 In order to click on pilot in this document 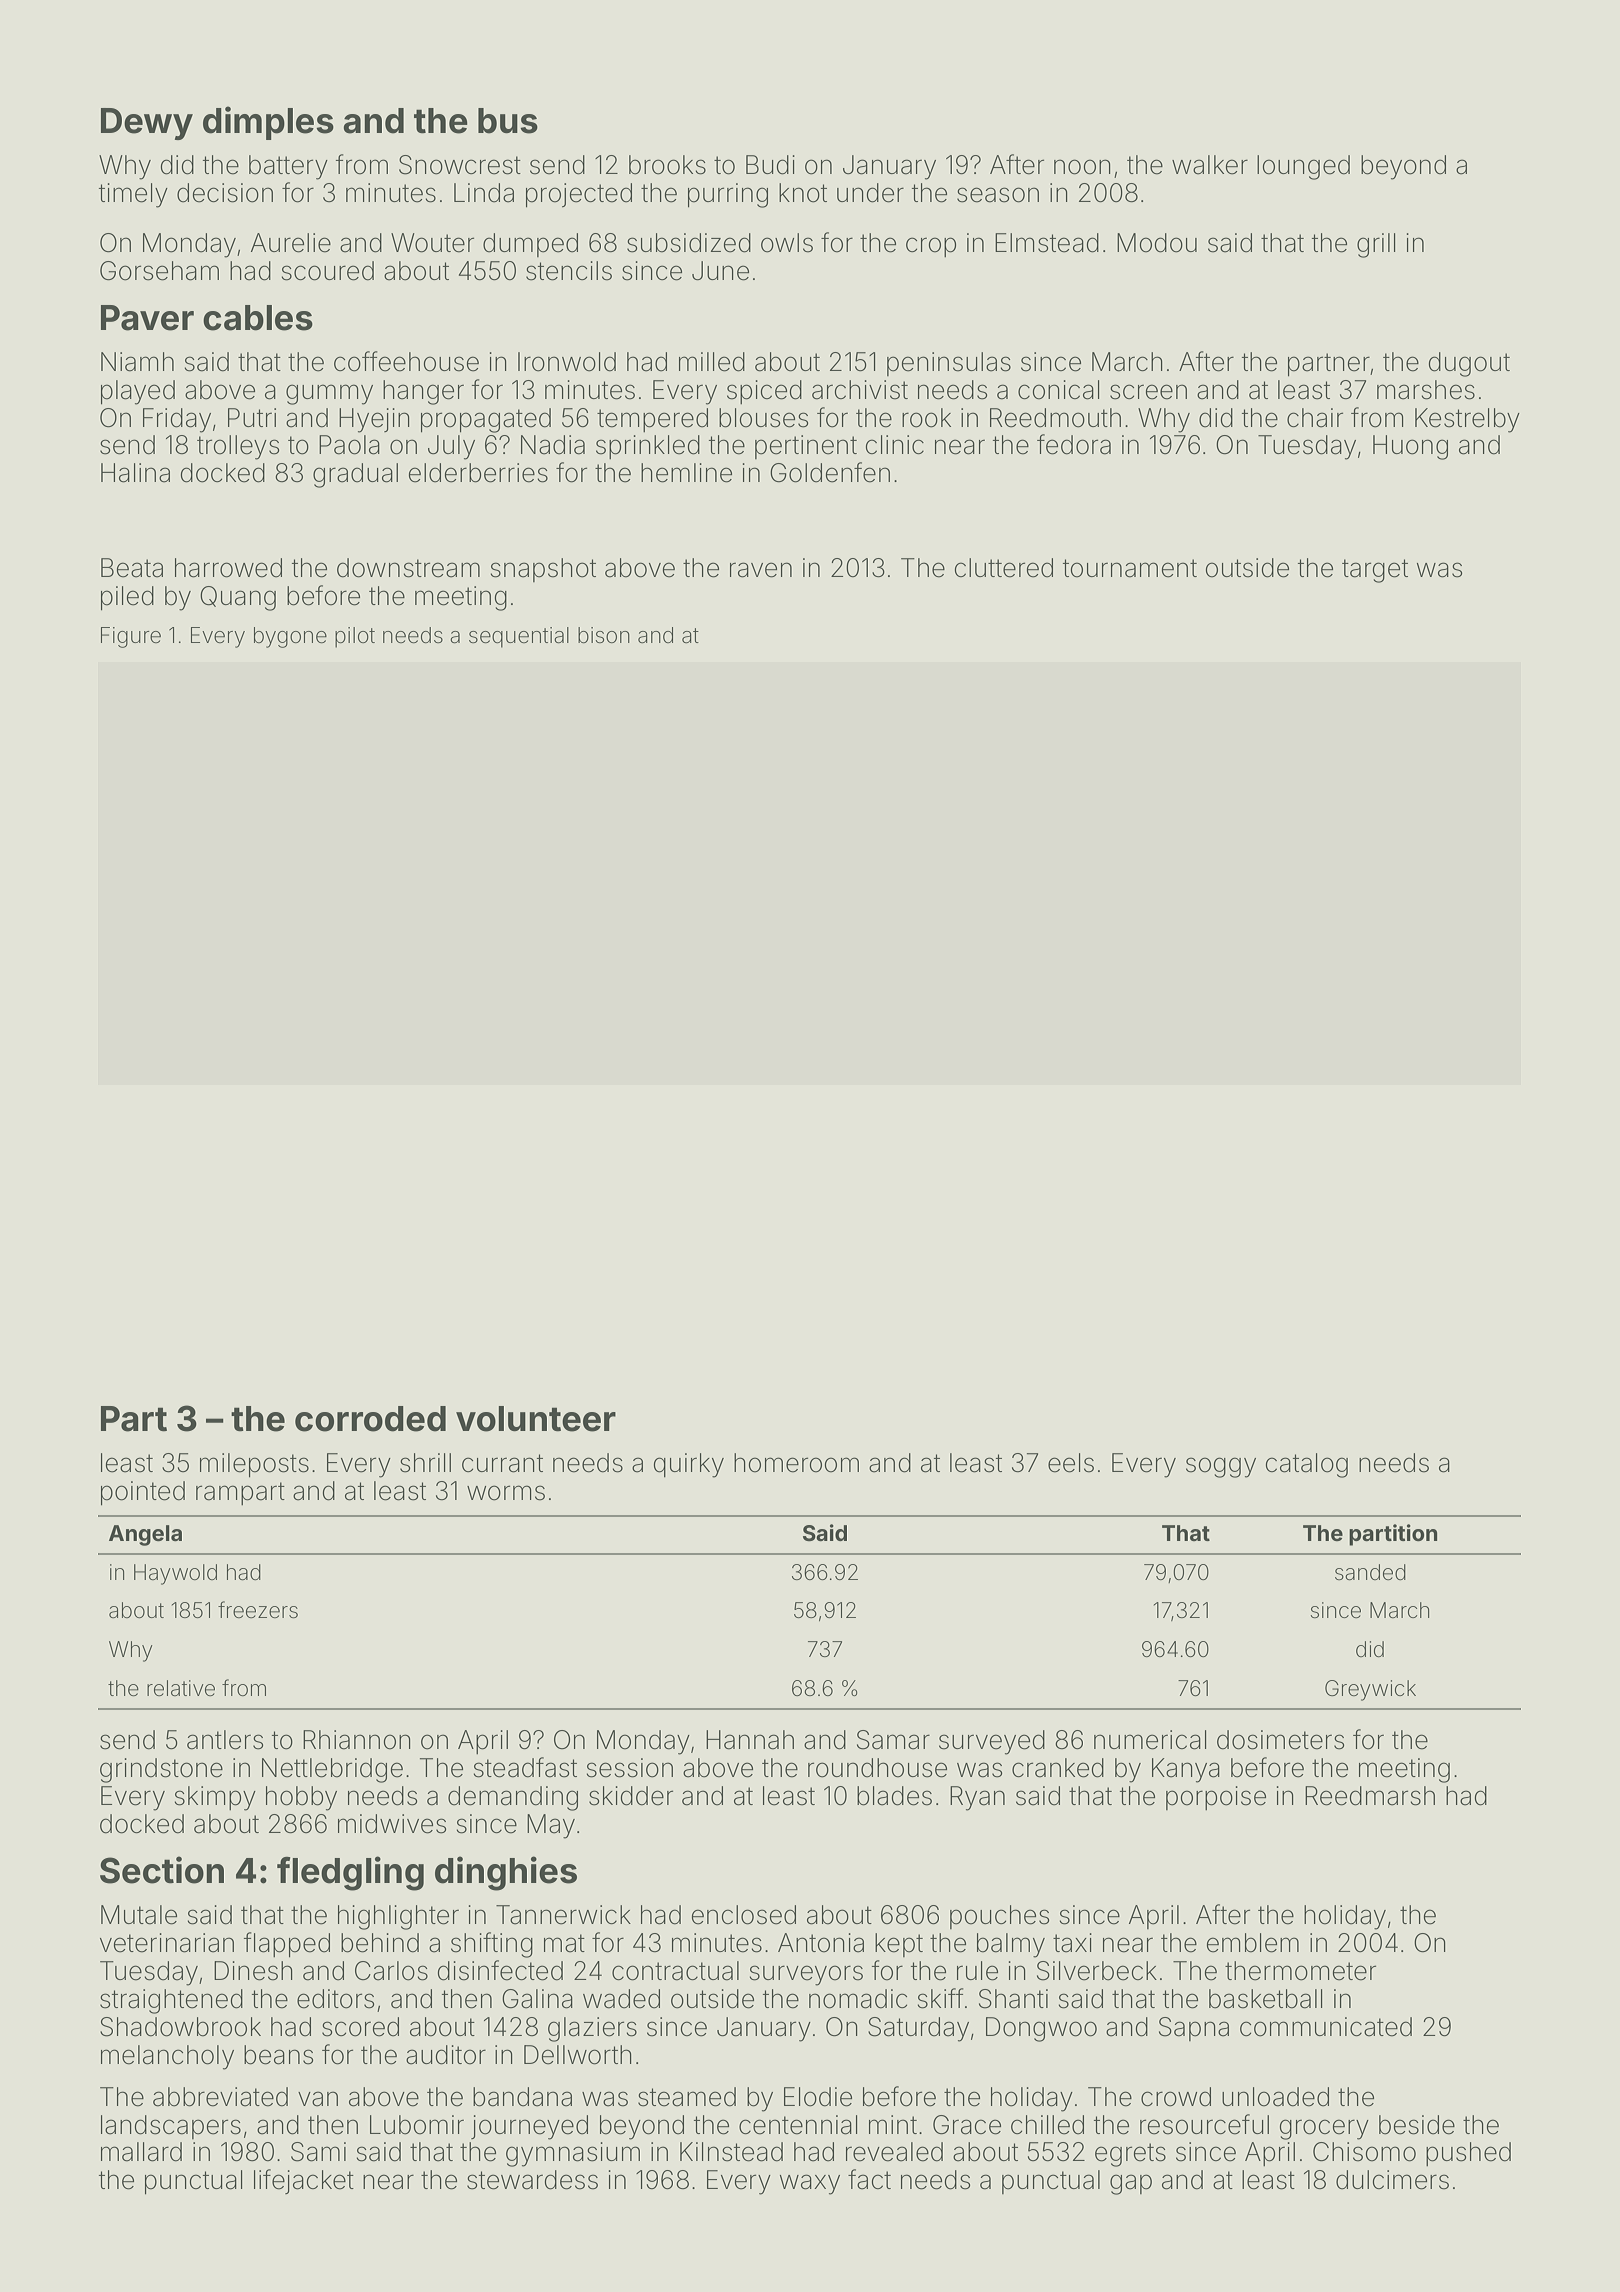, I will do `click(355, 637)`.
